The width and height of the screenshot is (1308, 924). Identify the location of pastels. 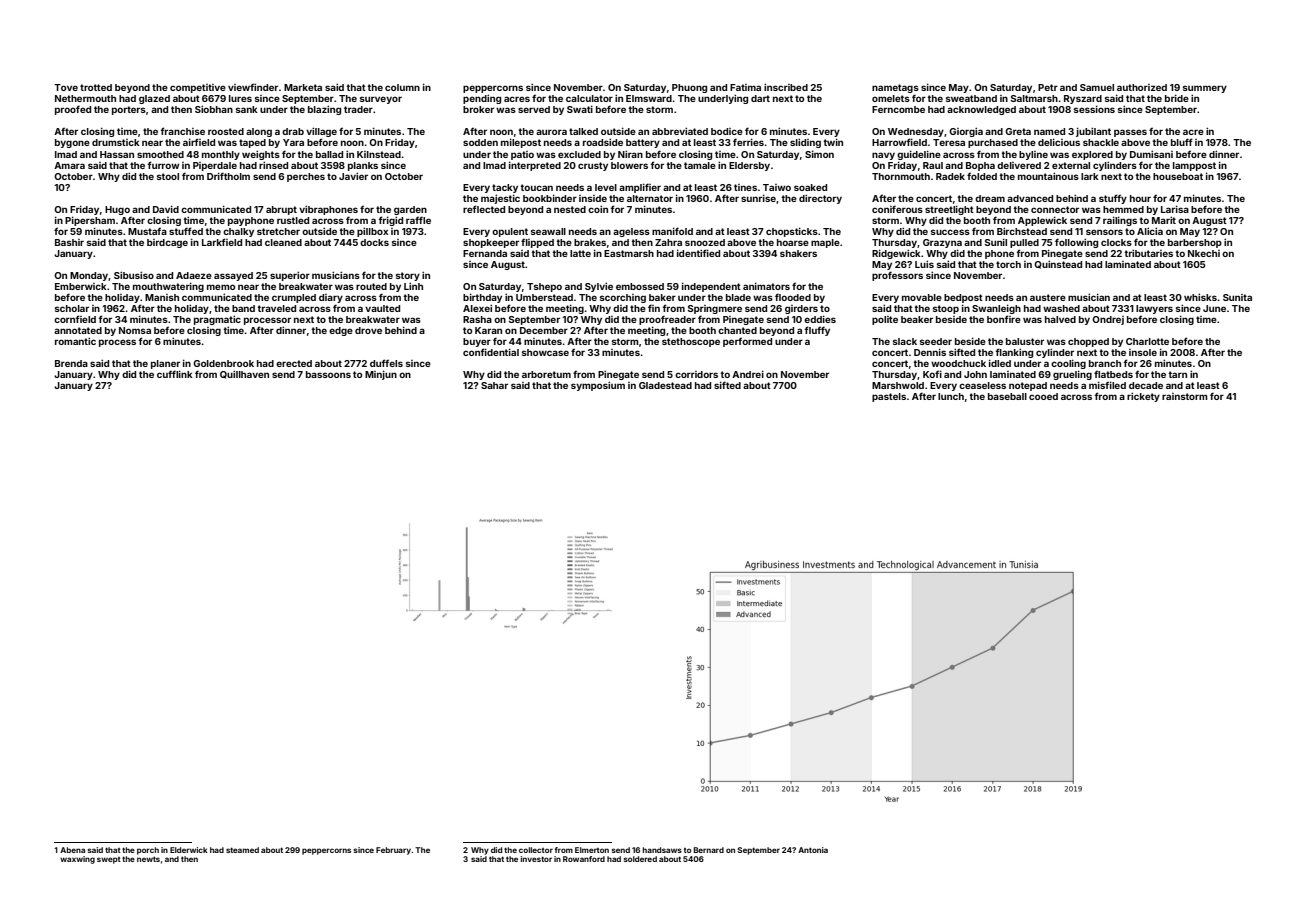
(889, 397).
